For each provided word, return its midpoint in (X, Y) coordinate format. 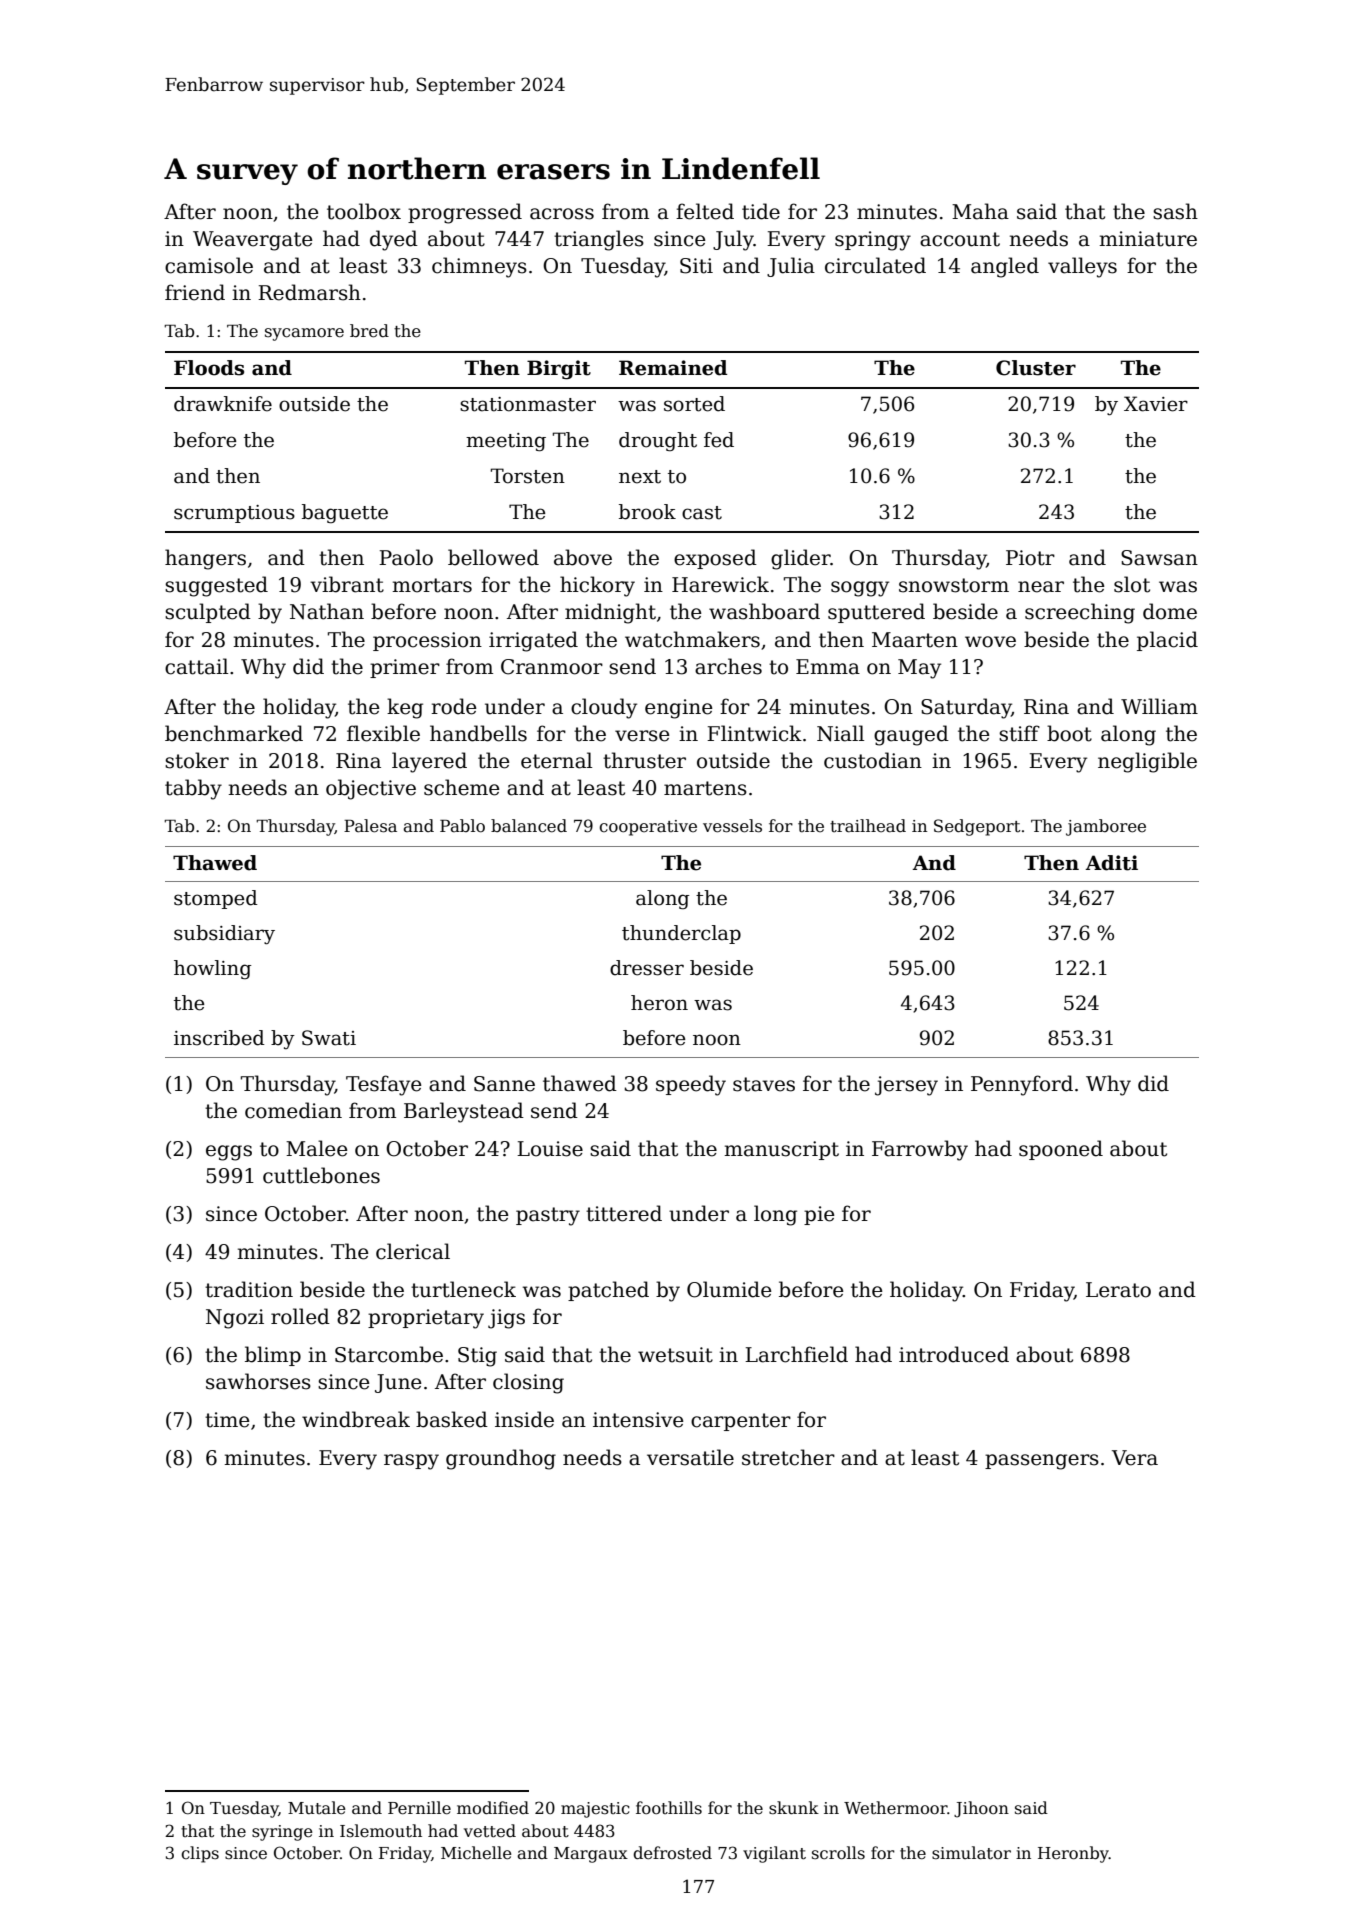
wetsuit (675, 1355)
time (227, 1420)
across (562, 214)
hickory (597, 586)
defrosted (672, 1853)
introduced (954, 1354)
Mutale (317, 1808)
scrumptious (234, 514)
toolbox (364, 211)
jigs (506, 1319)
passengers (1042, 1462)
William (1159, 706)
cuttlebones (321, 1175)
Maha (980, 211)
